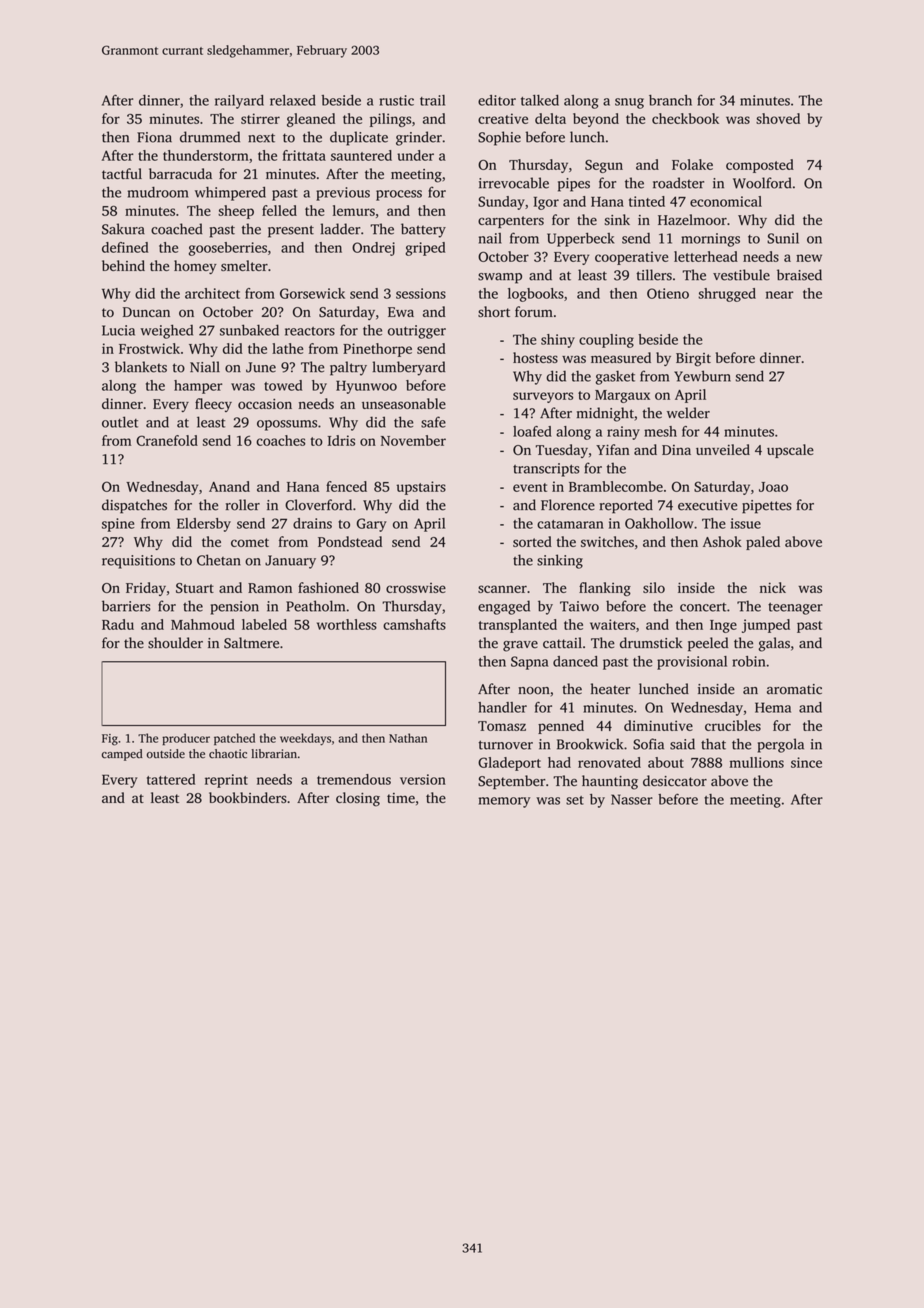 This screenshot has width=924, height=1308. What do you see at coordinates (122, 755) in the screenshot?
I see `camped` at bounding box center [122, 755].
